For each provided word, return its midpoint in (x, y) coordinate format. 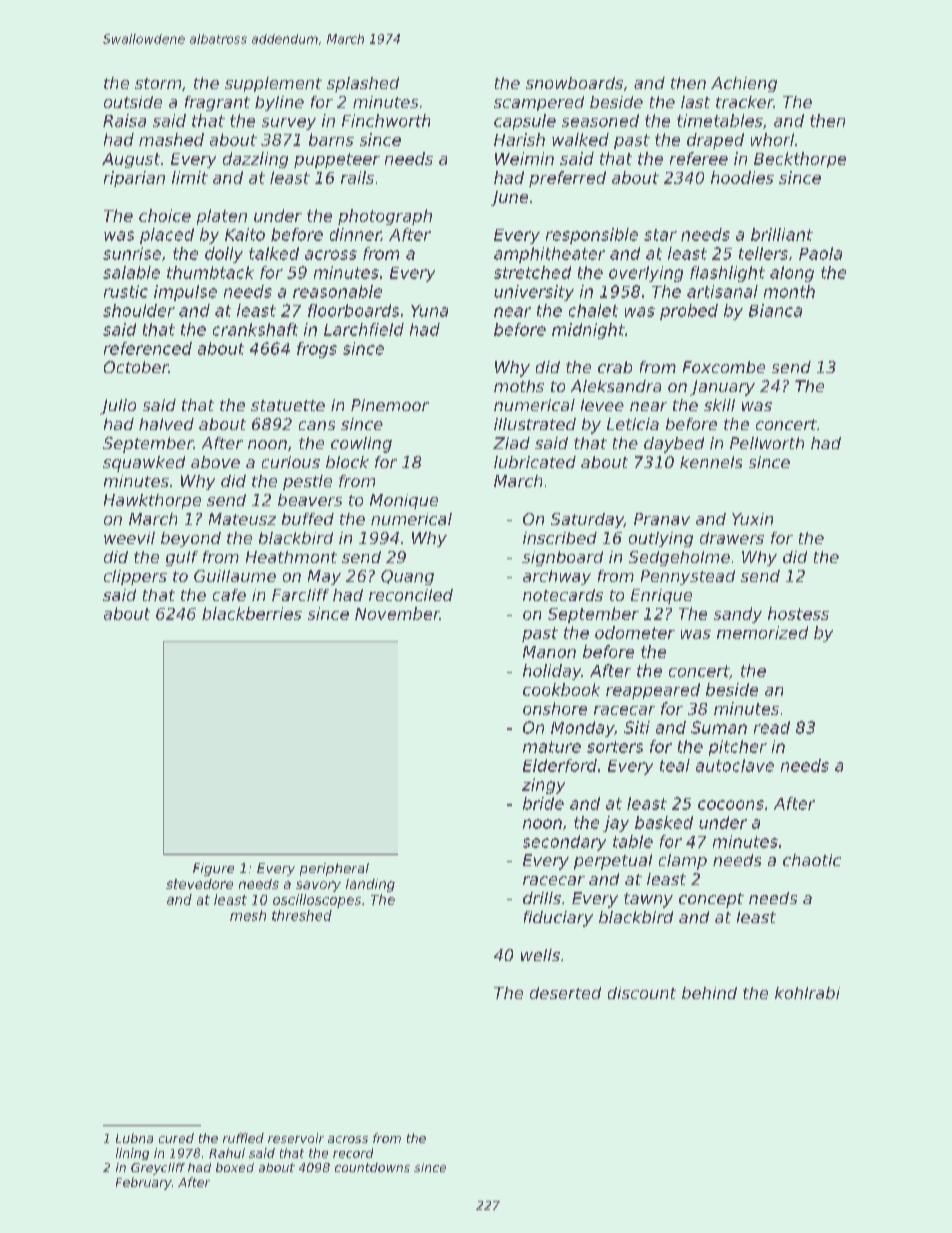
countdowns (372, 1167)
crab (615, 367)
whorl (772, 139)
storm (158, 83)
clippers (135, 577)
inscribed (560, 538)
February (144, 1183)
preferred (567, 179)
